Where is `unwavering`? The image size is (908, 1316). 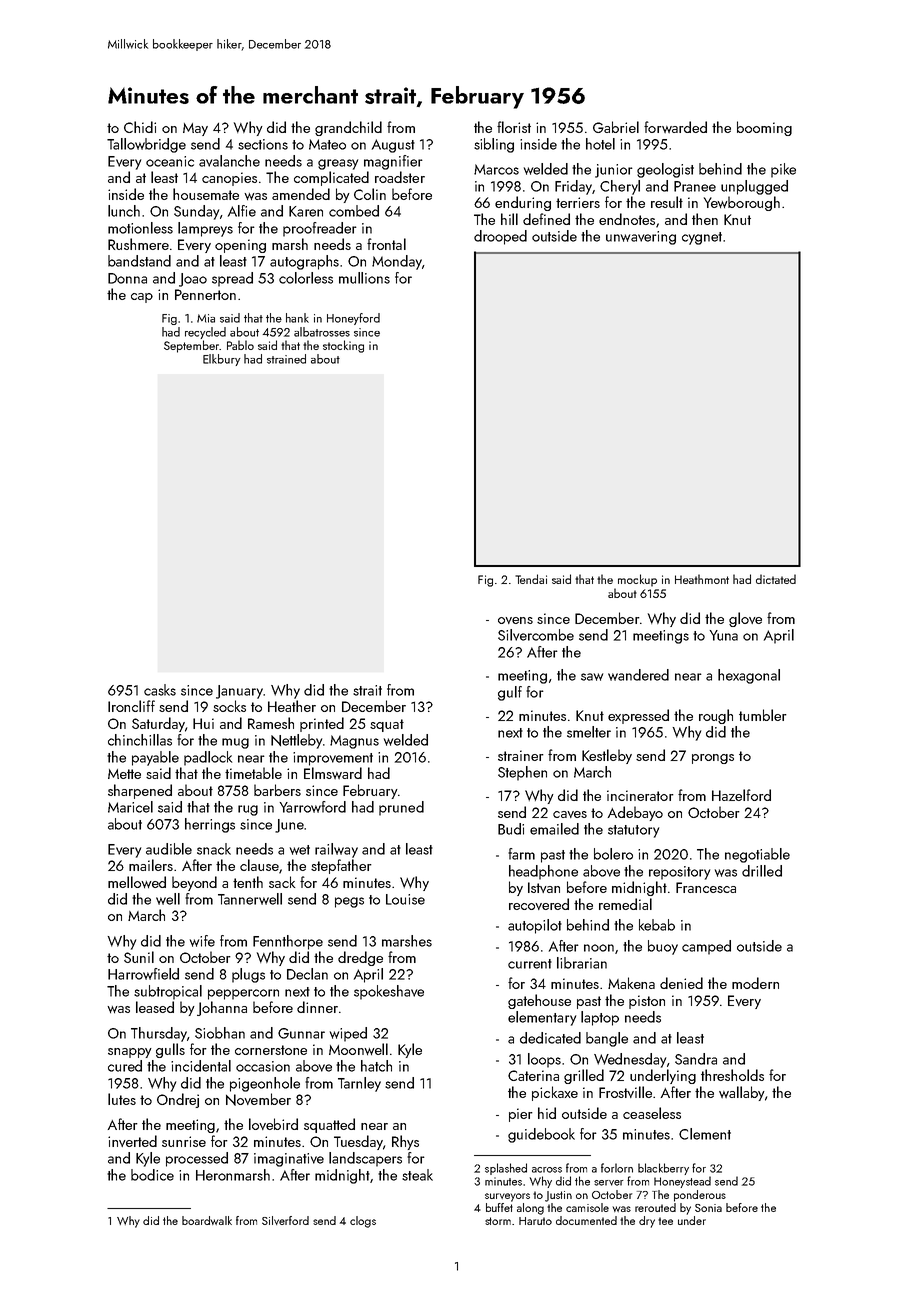 unwavering is located at coordinates (641, 238).
